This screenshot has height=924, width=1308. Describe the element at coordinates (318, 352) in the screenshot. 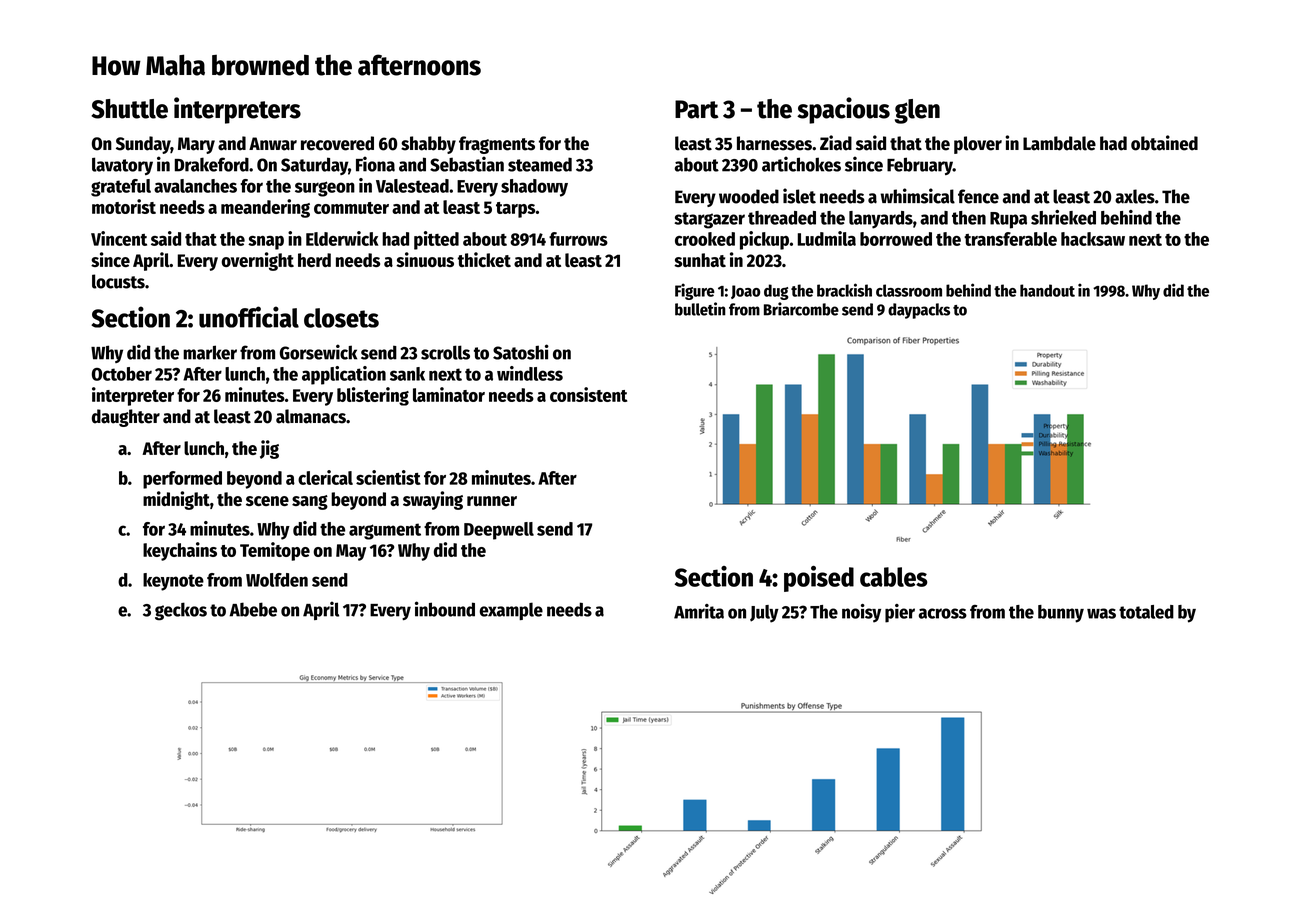

I see `Gorsewick` at that location.
